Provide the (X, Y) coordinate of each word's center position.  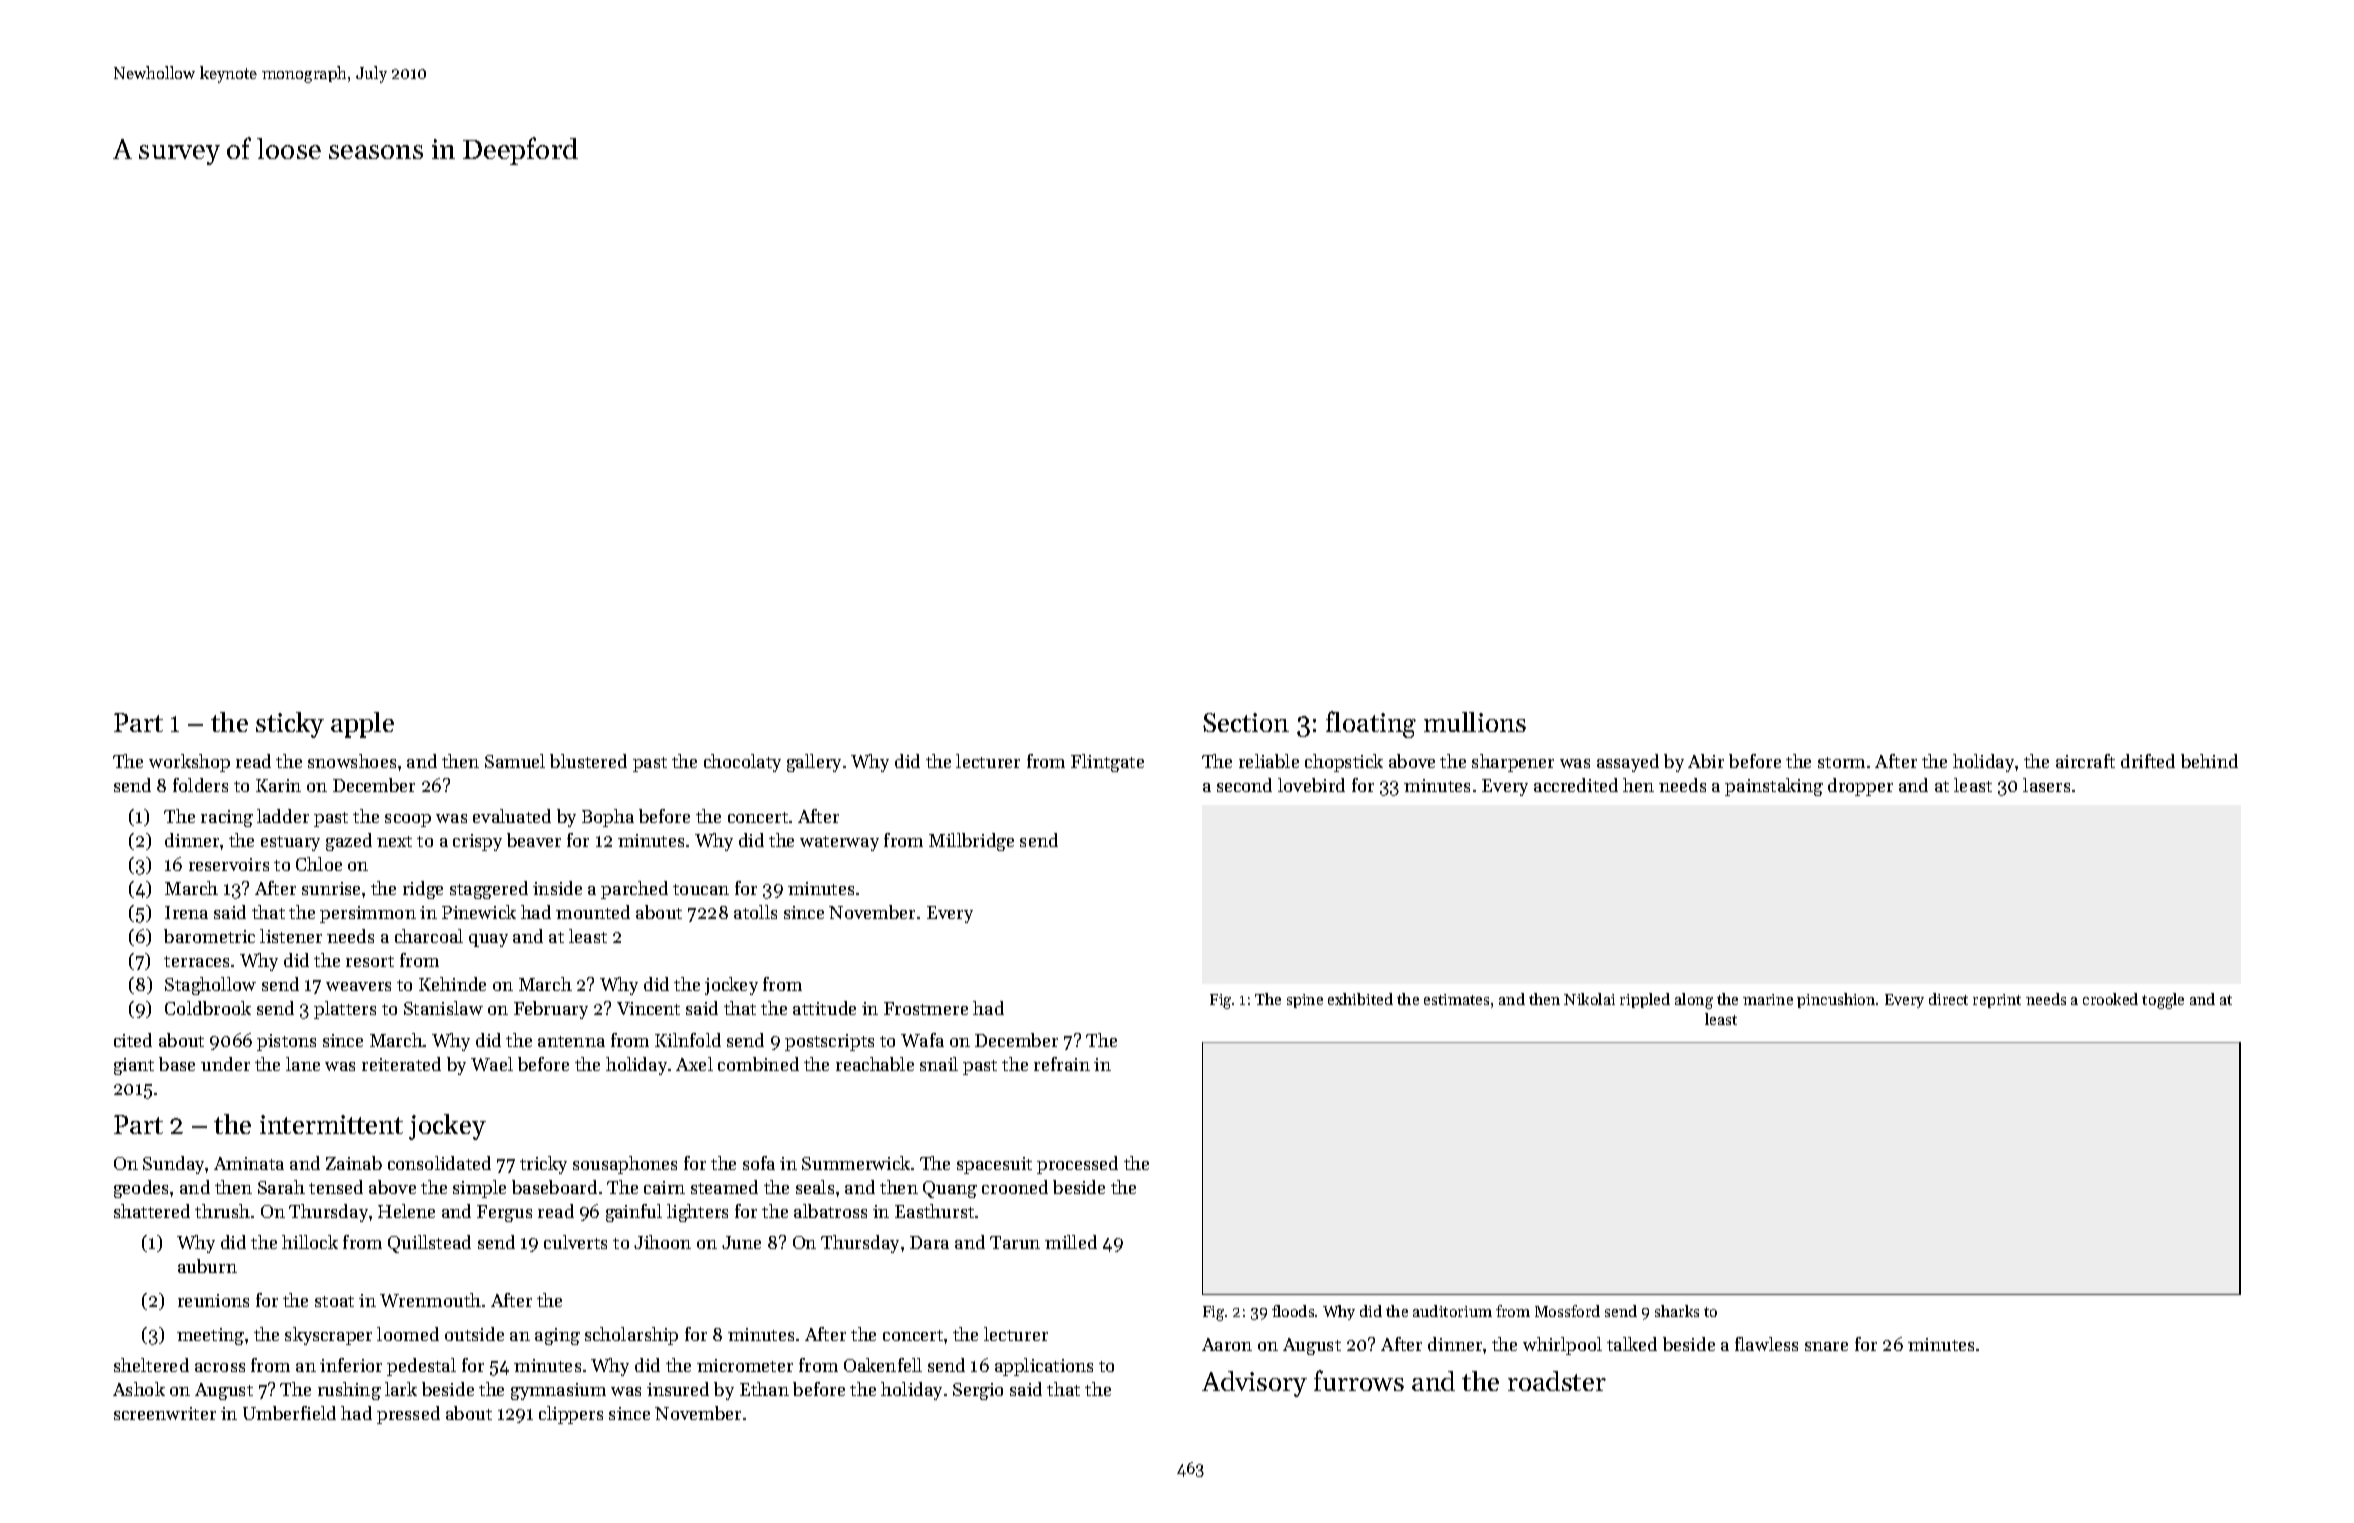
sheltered (151, 1365)
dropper (1860, 787)
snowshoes (352, 761)
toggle (2163, 1001)
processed (1077, 1165)
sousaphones (625, 1165)
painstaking (1774, 787)
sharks (1677, 1311)
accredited (1576, 785)
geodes (141, 1189)
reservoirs (229, 864)
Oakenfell (883, 1365)
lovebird (1311, 785)
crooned (1015, 1187)
